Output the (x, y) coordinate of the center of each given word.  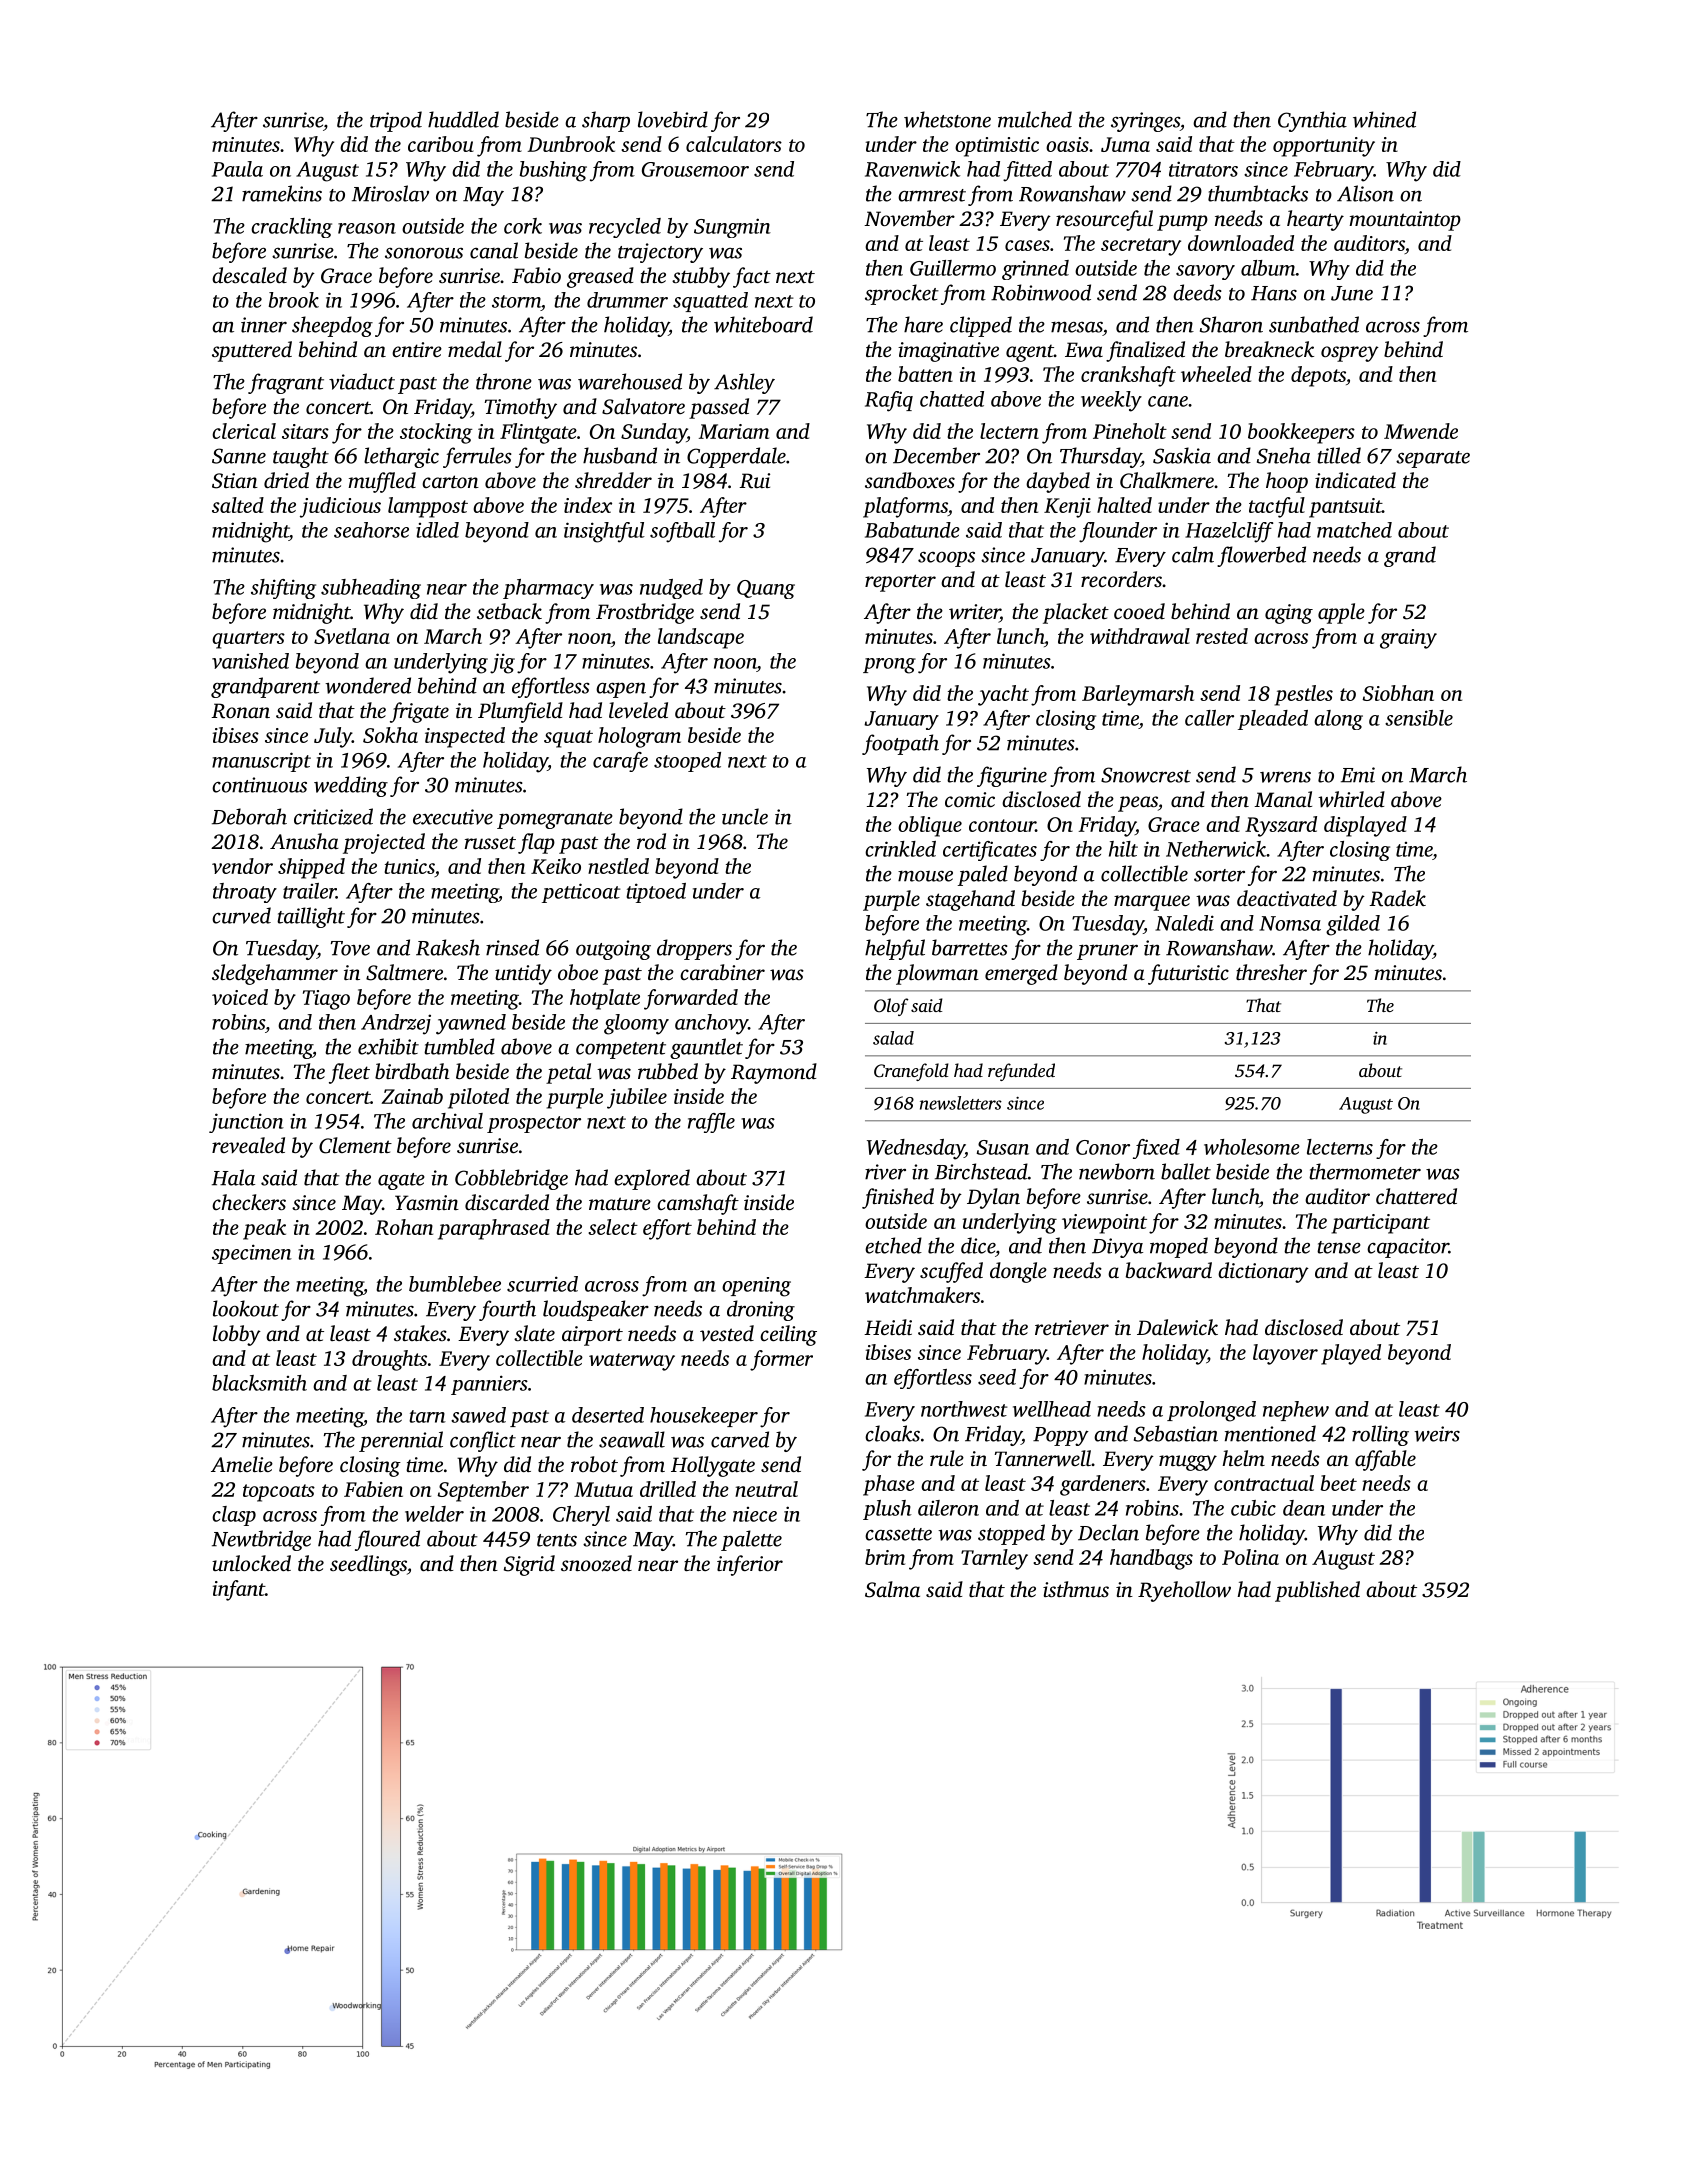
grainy (1408, 639)
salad (893, 1038)
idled (437, 530)
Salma (892, 1589)
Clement (355, 1145)
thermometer (1365, 1171)
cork (523, 226)
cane (1168, 401)
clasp (234, 1516)
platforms (905, 507)
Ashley (744, 383)
